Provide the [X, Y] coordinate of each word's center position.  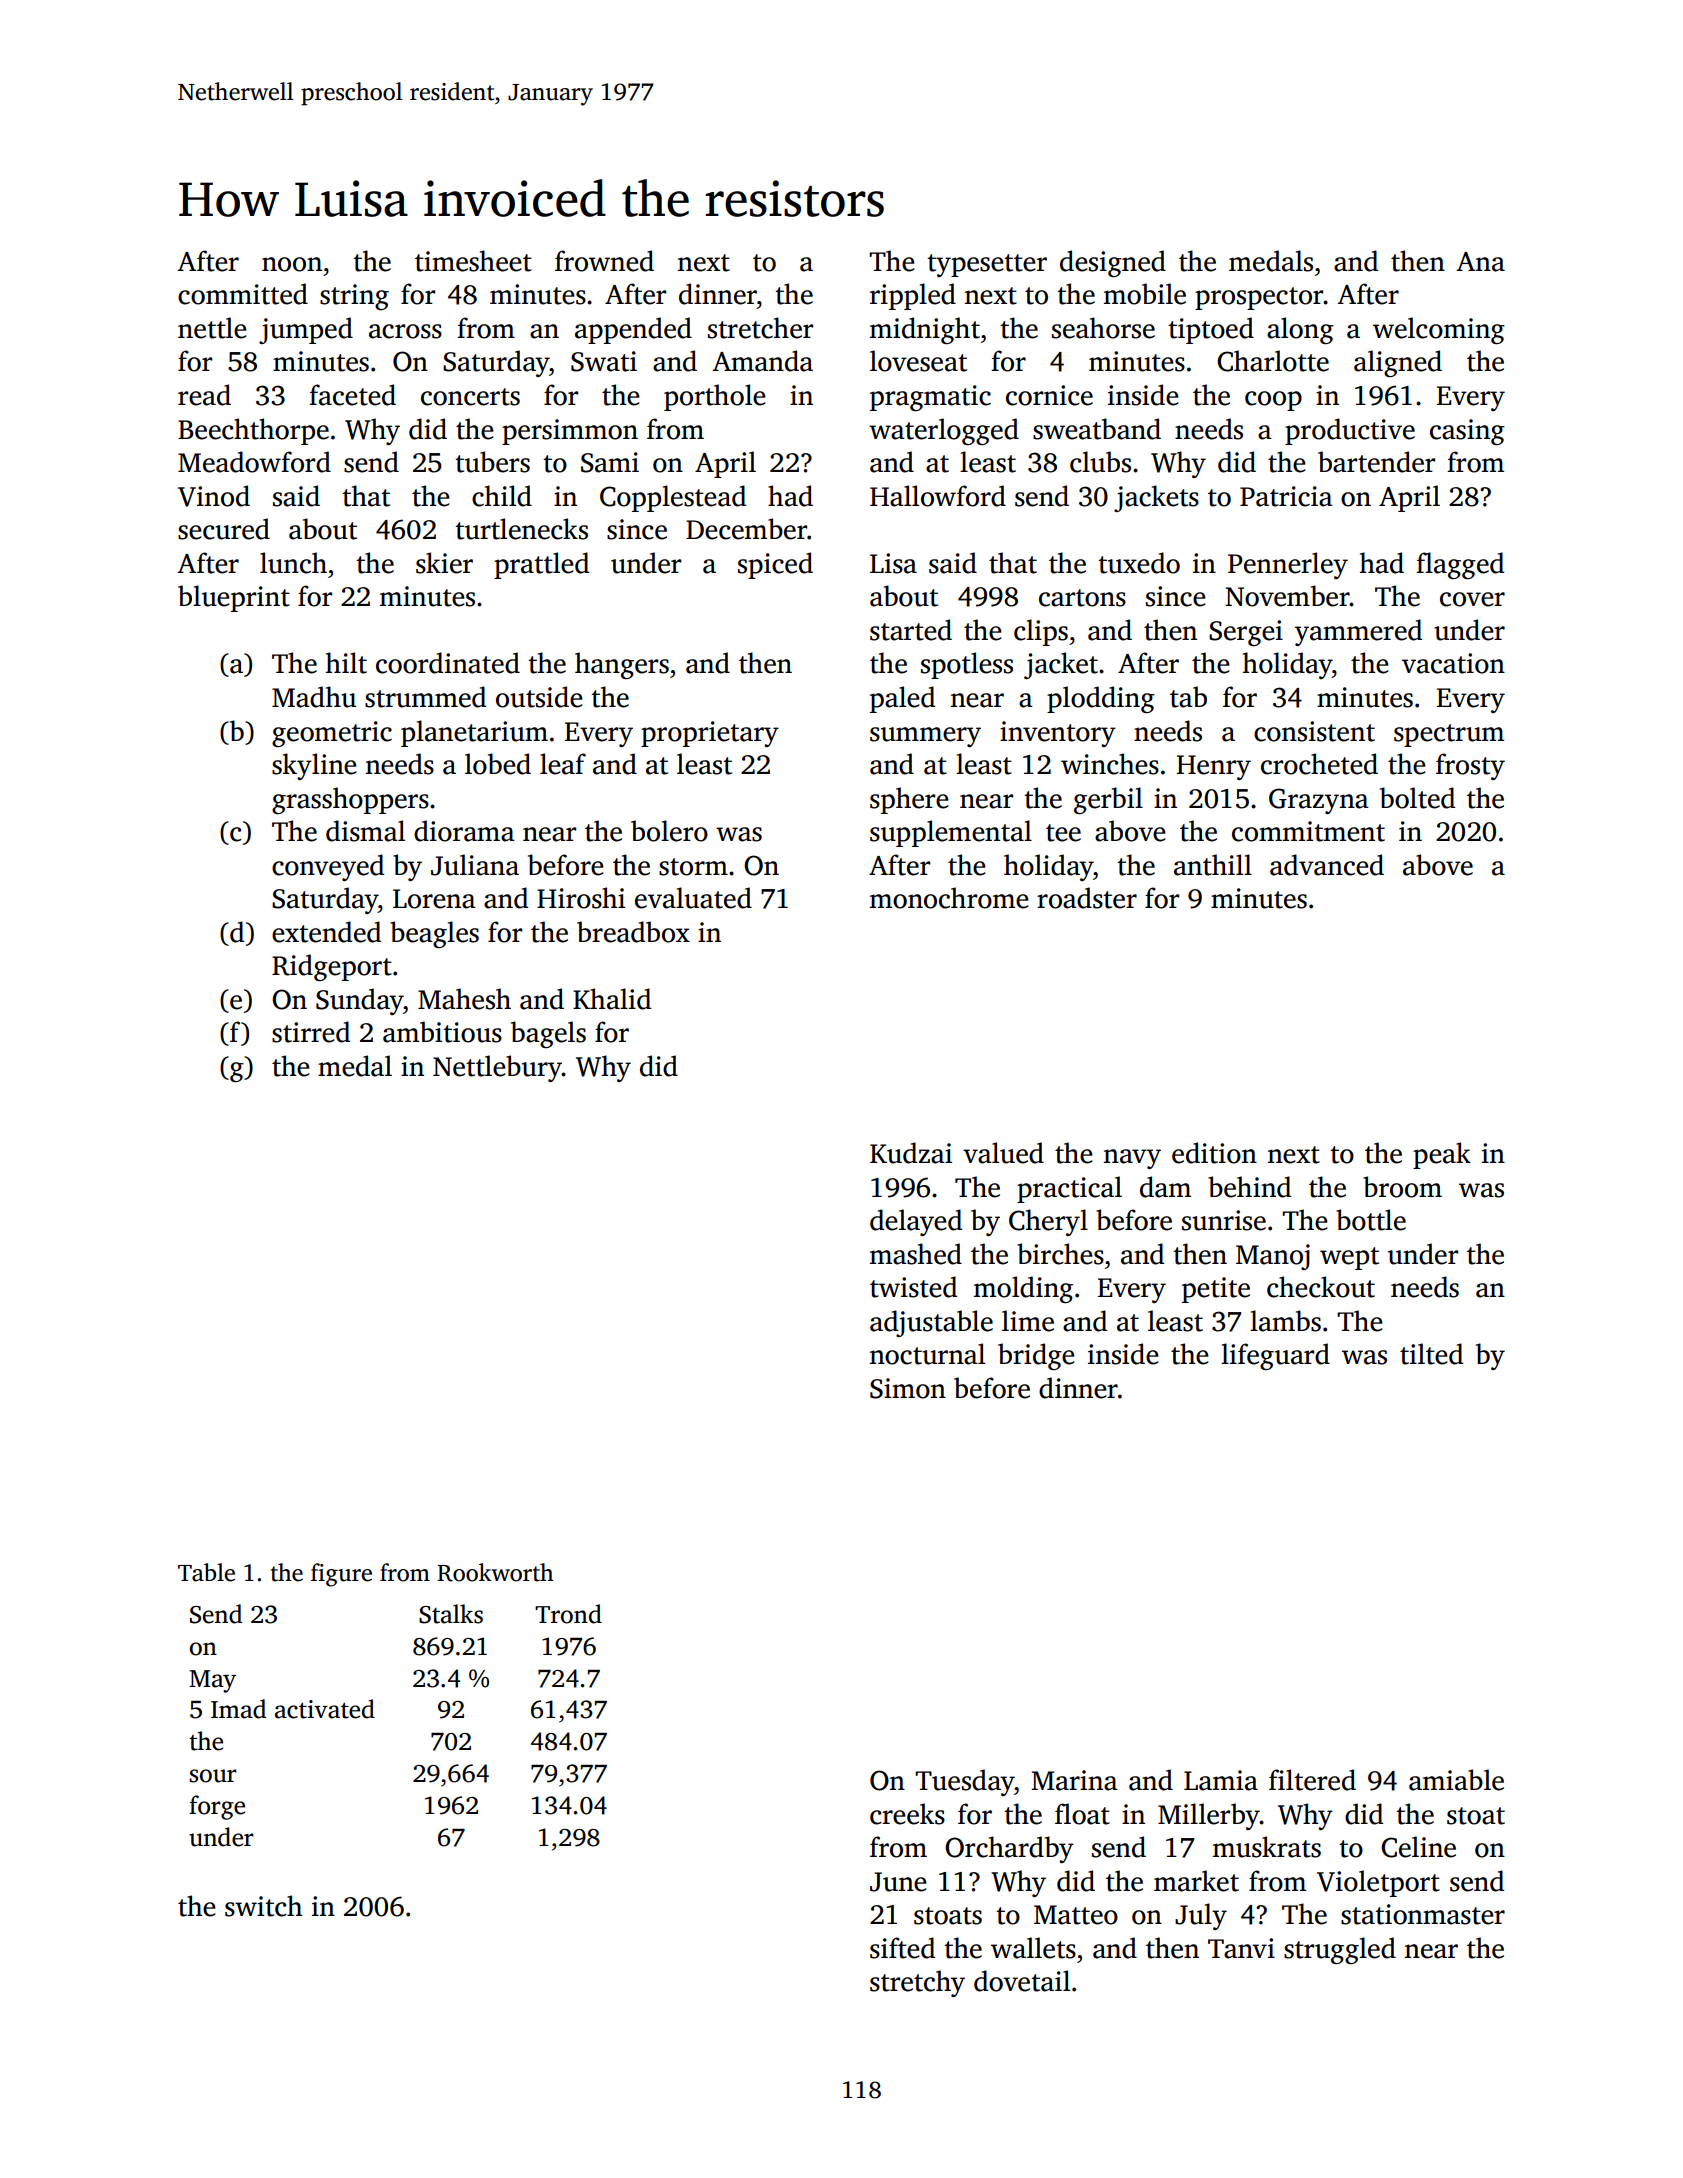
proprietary [710, 734]
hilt [346, 663]
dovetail [1022, 1981]
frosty [1470, 766]
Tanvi [1241, 1948]
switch [263, 1906]
